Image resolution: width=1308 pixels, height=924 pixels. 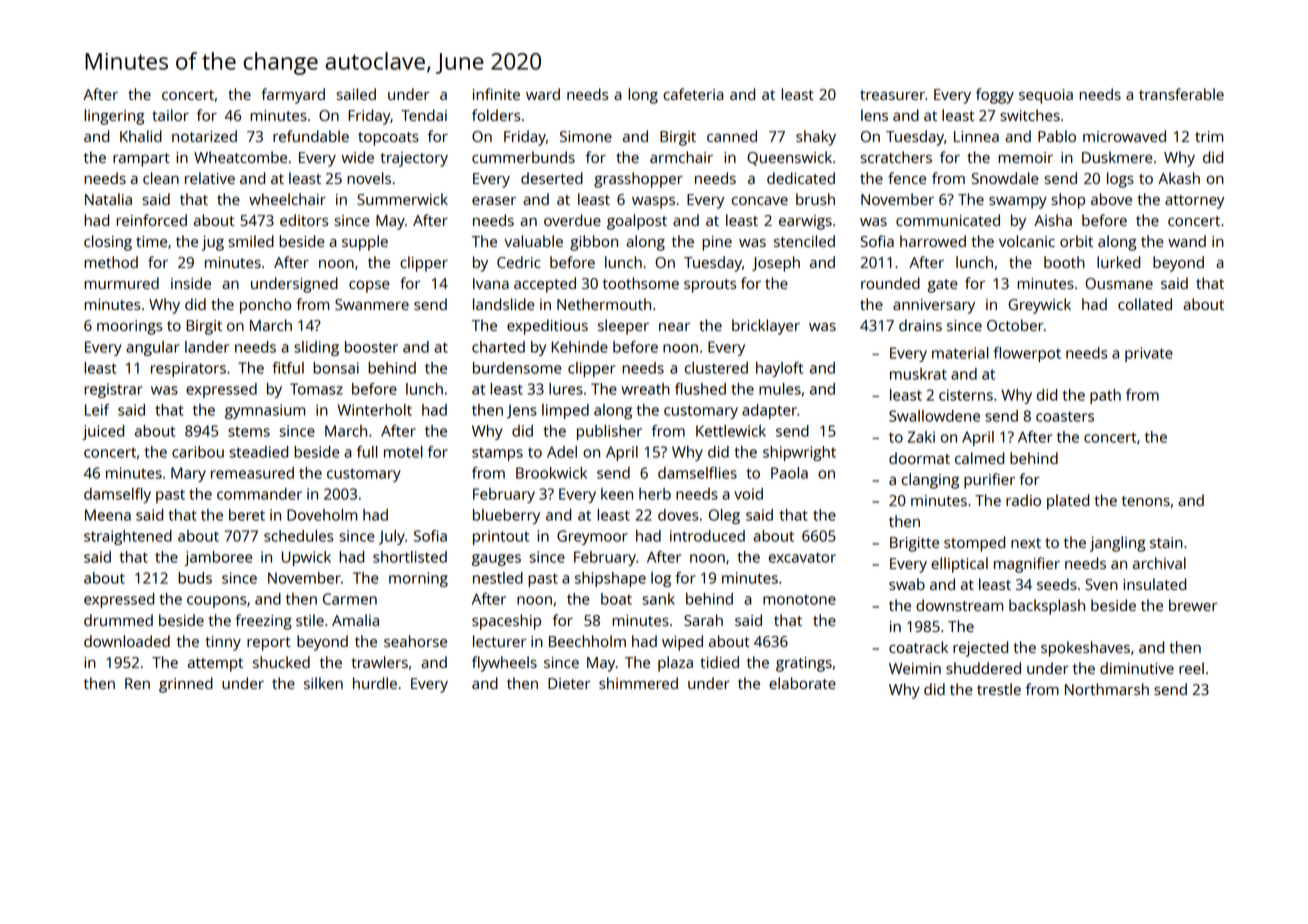 I want to click on moorings, so click(x=129, y=327).
